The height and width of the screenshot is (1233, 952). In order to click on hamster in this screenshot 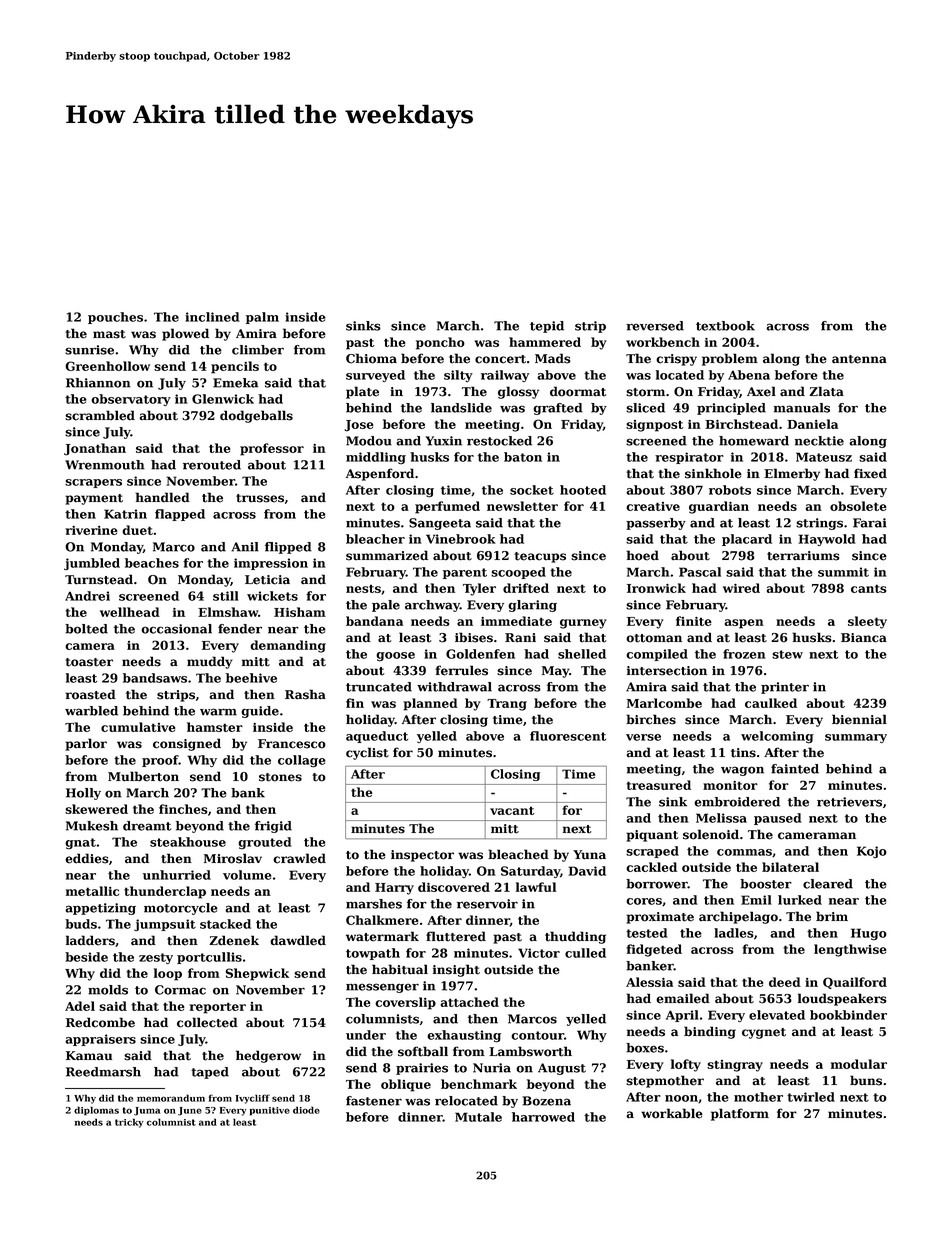, I will do `click(215, 727)`.
